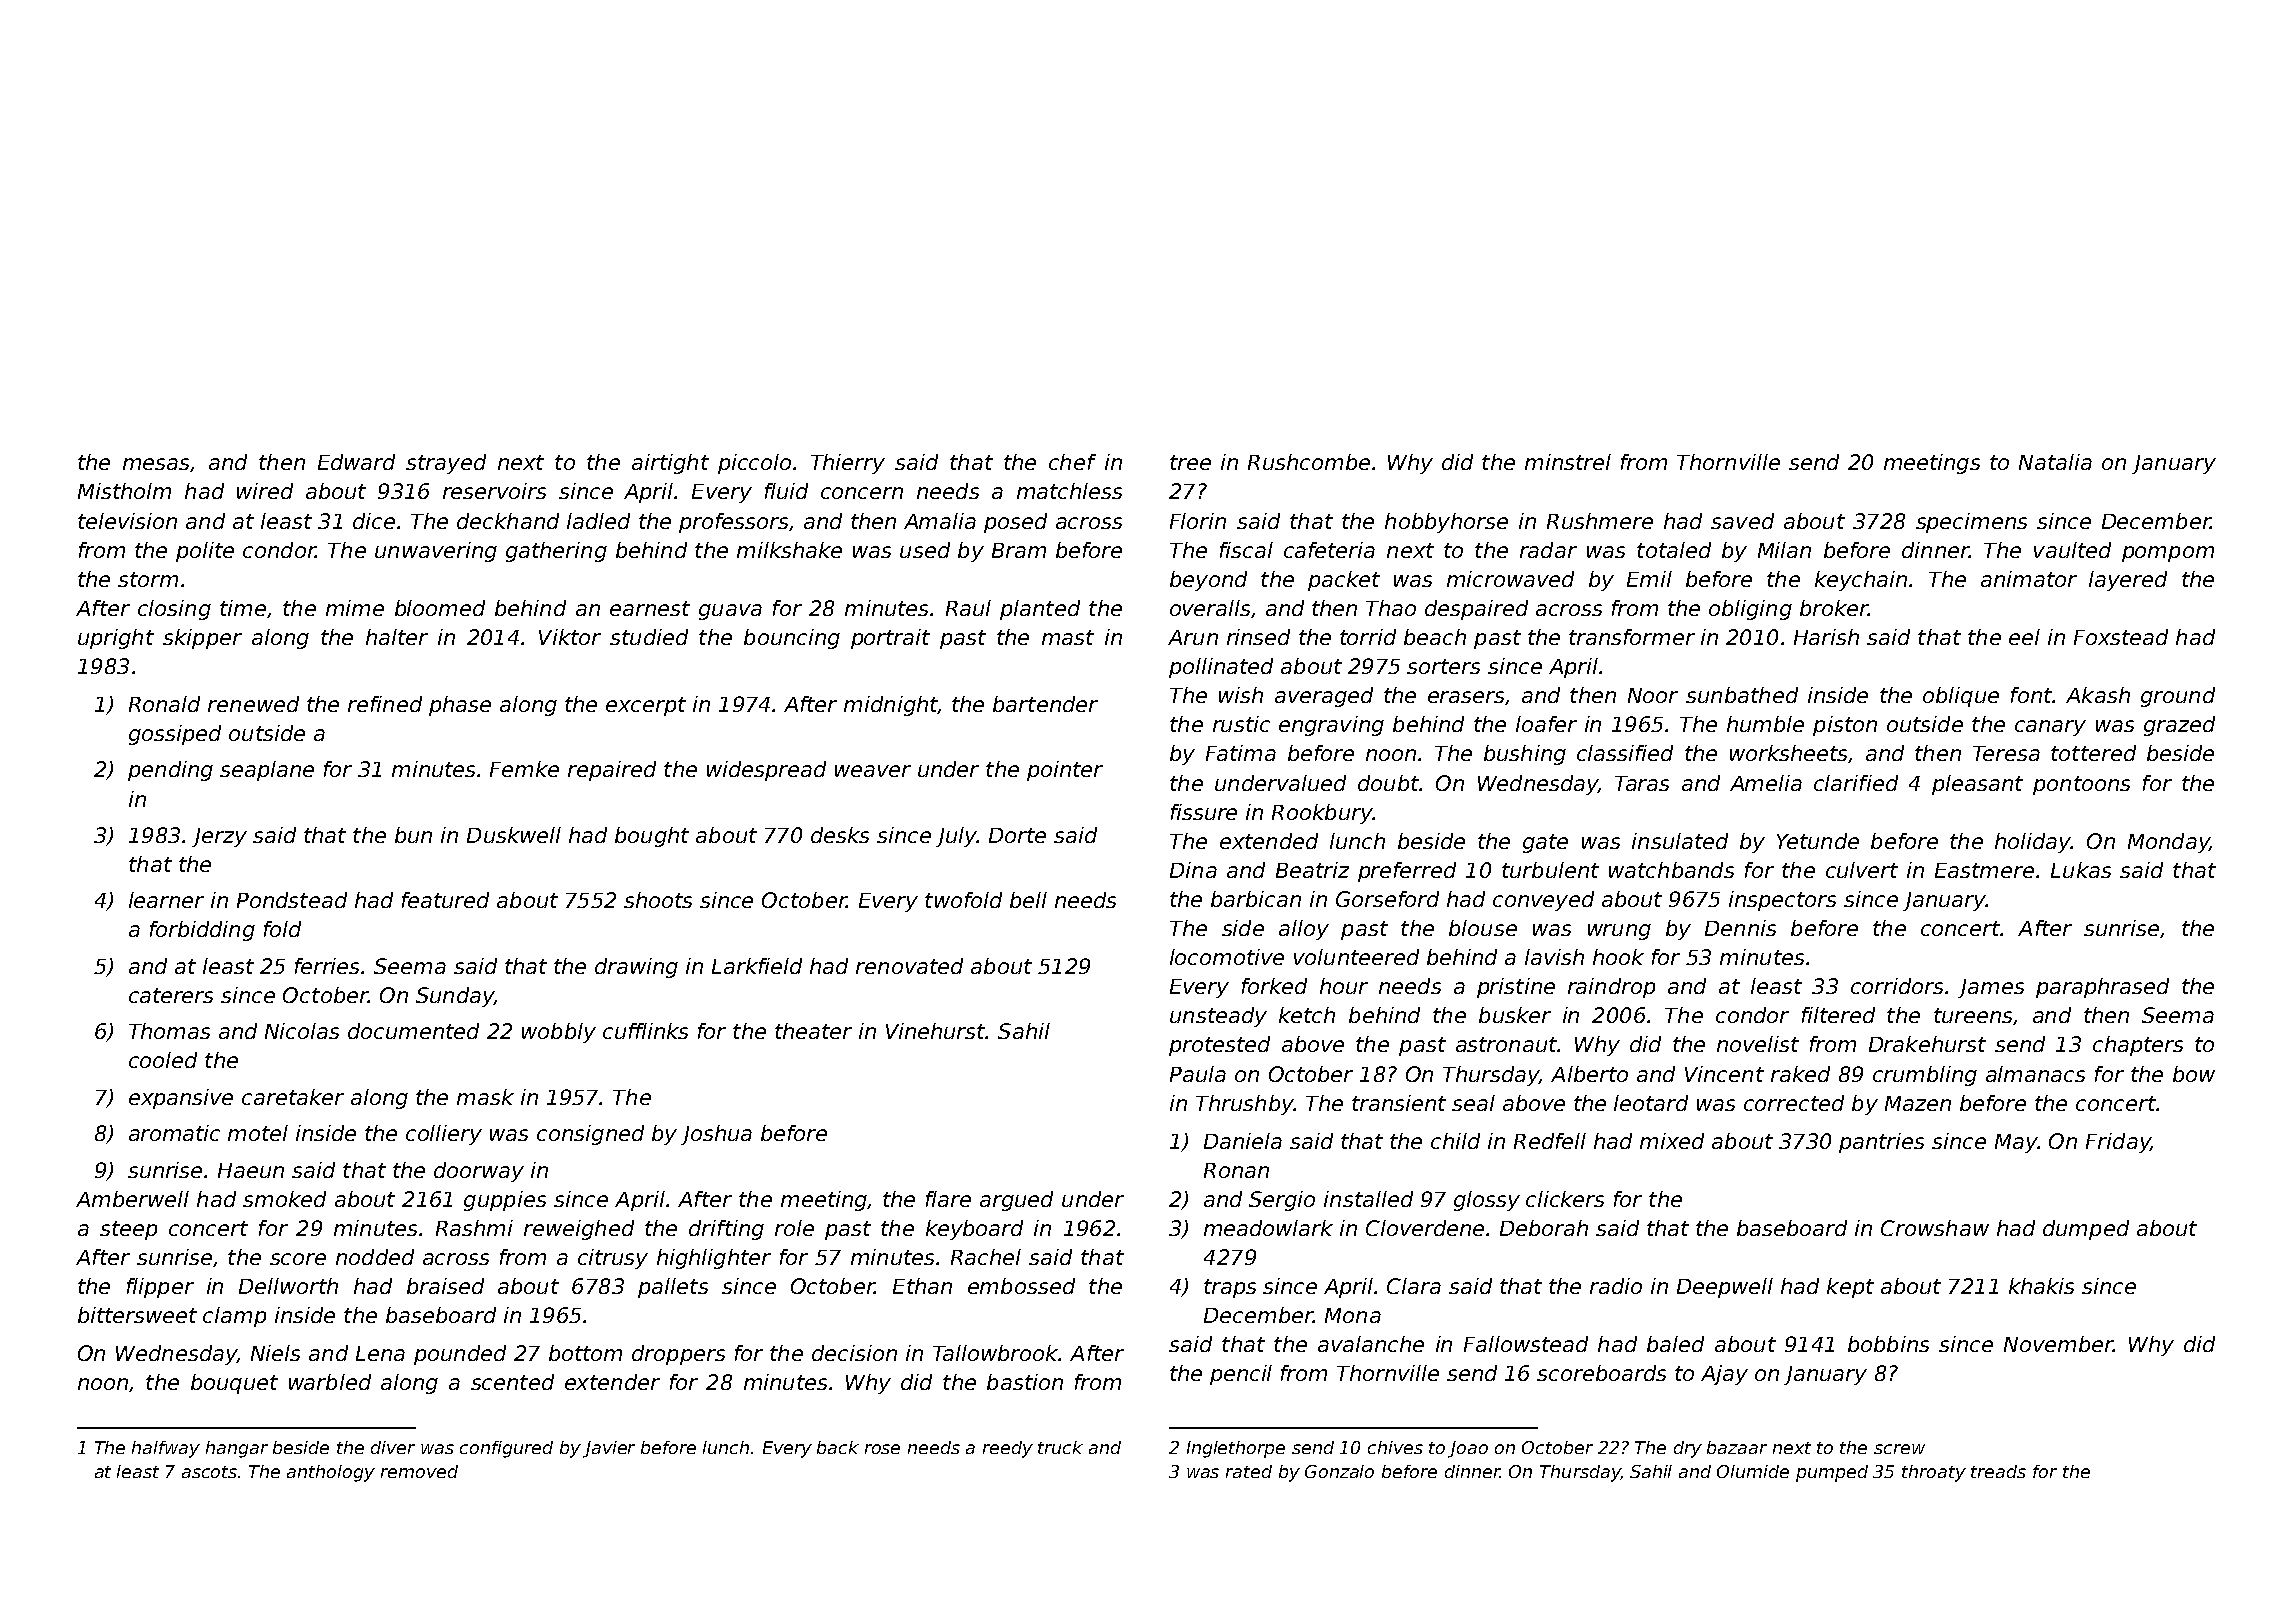 The height and width of the page is (1620, 2292). Describe the element at coordinates (137, 1315) in the page. I see `bittersweet` at that location.
